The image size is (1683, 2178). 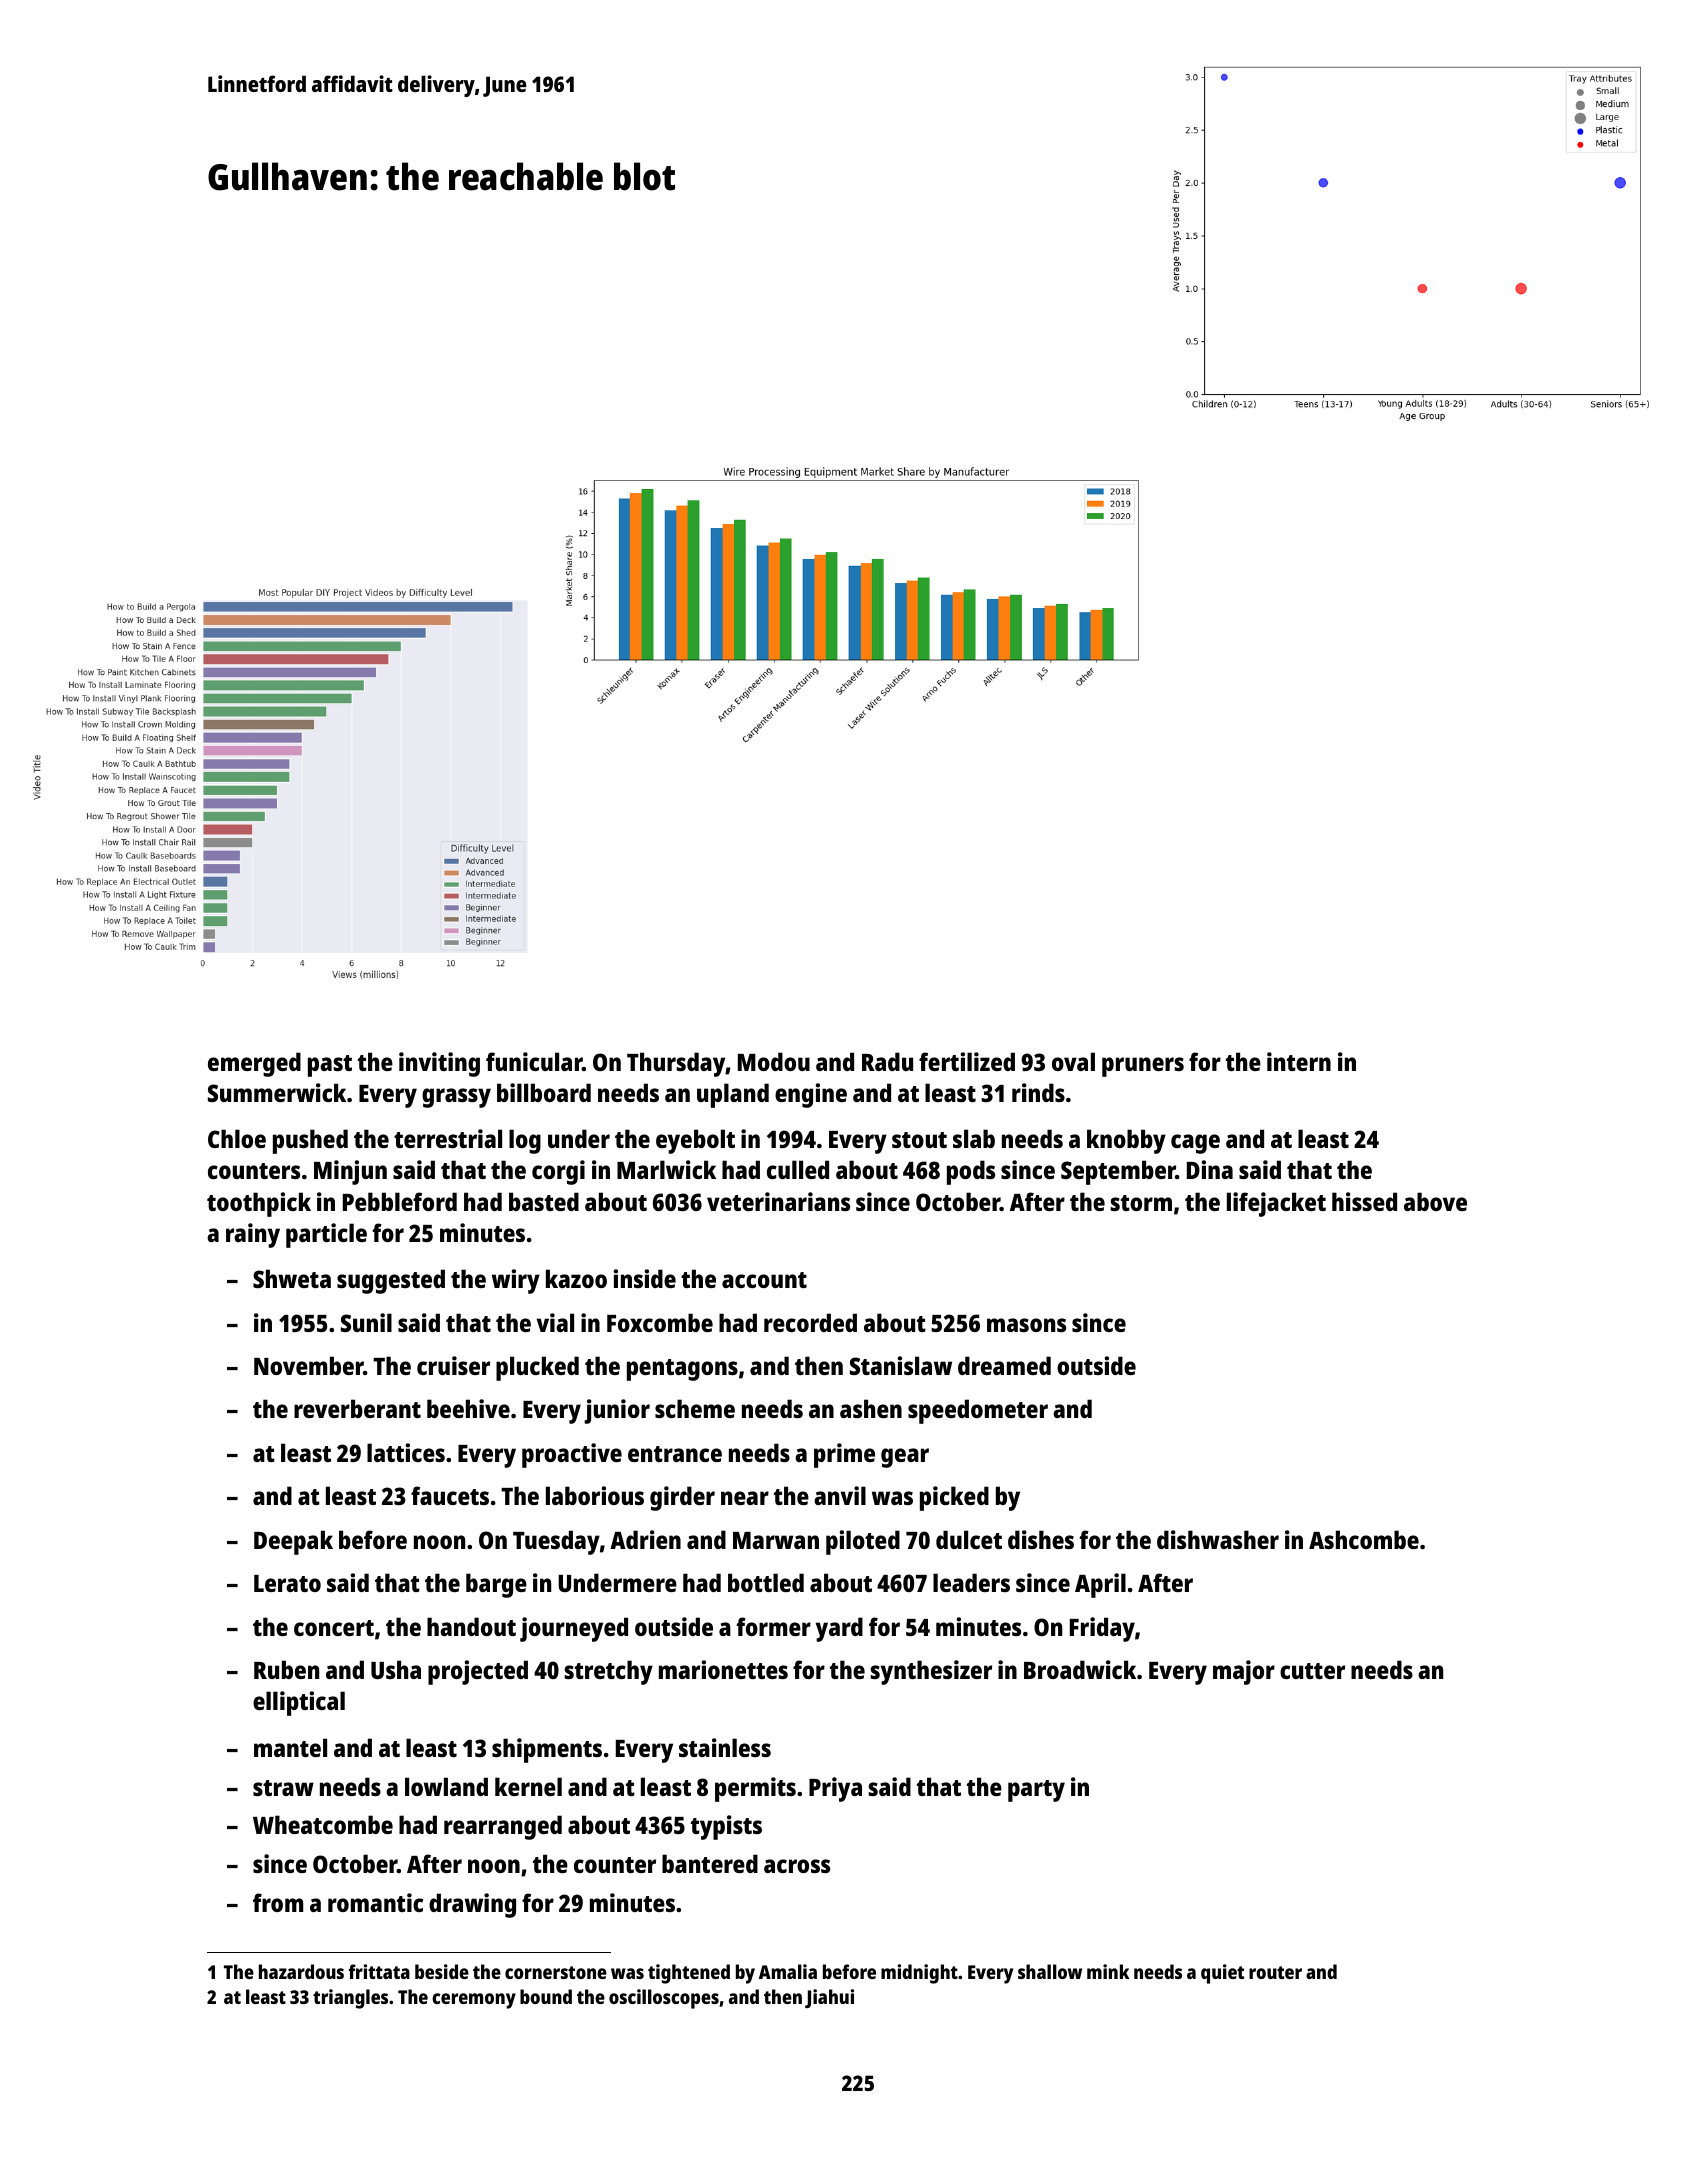 What do you see at coordinates (776, 1540) in the page?
I see `Marwan` at bounding box center [776, 1540].
